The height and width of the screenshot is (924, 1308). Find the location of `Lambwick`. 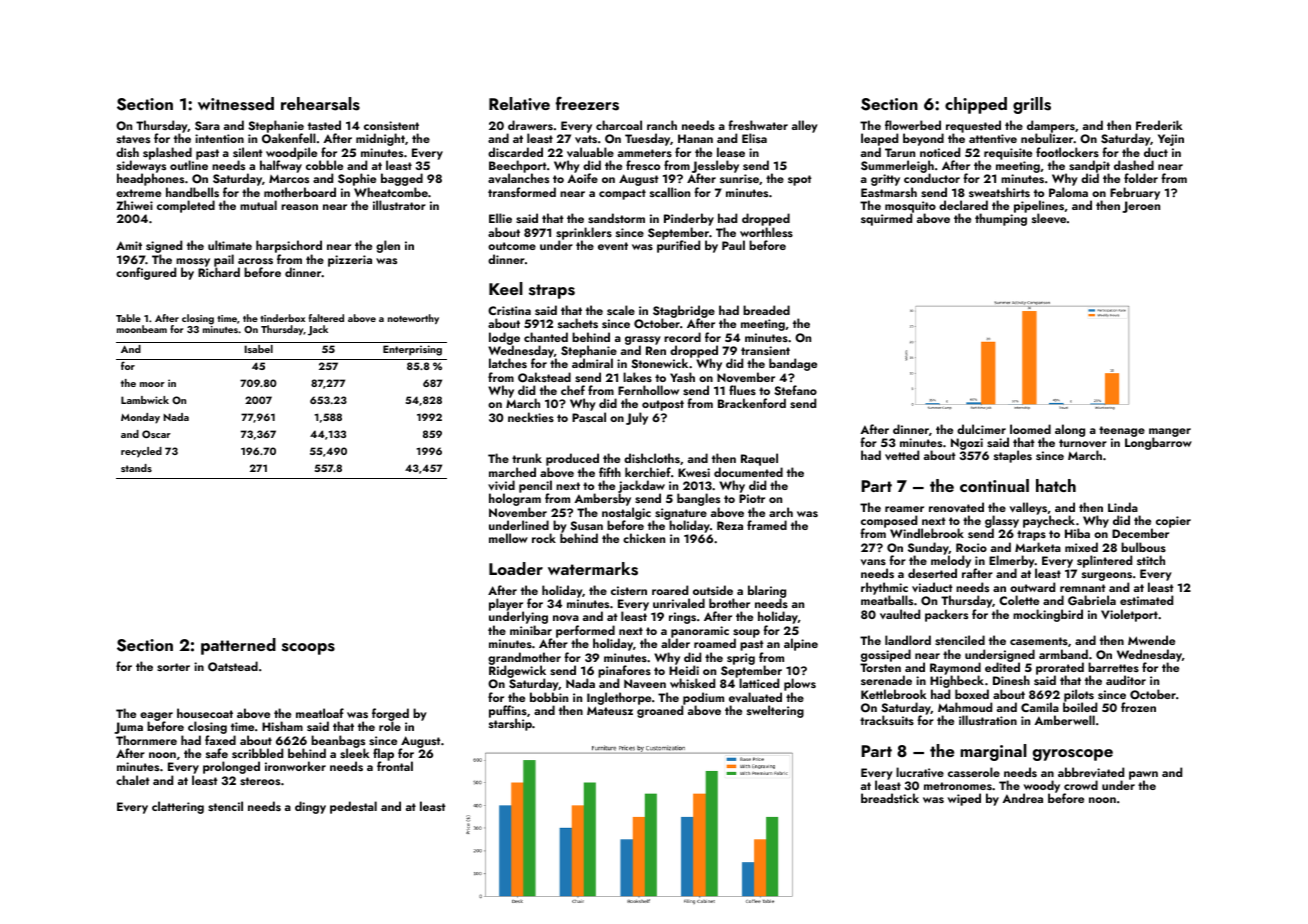

Lambwick is located at coordinates (145, 400).
